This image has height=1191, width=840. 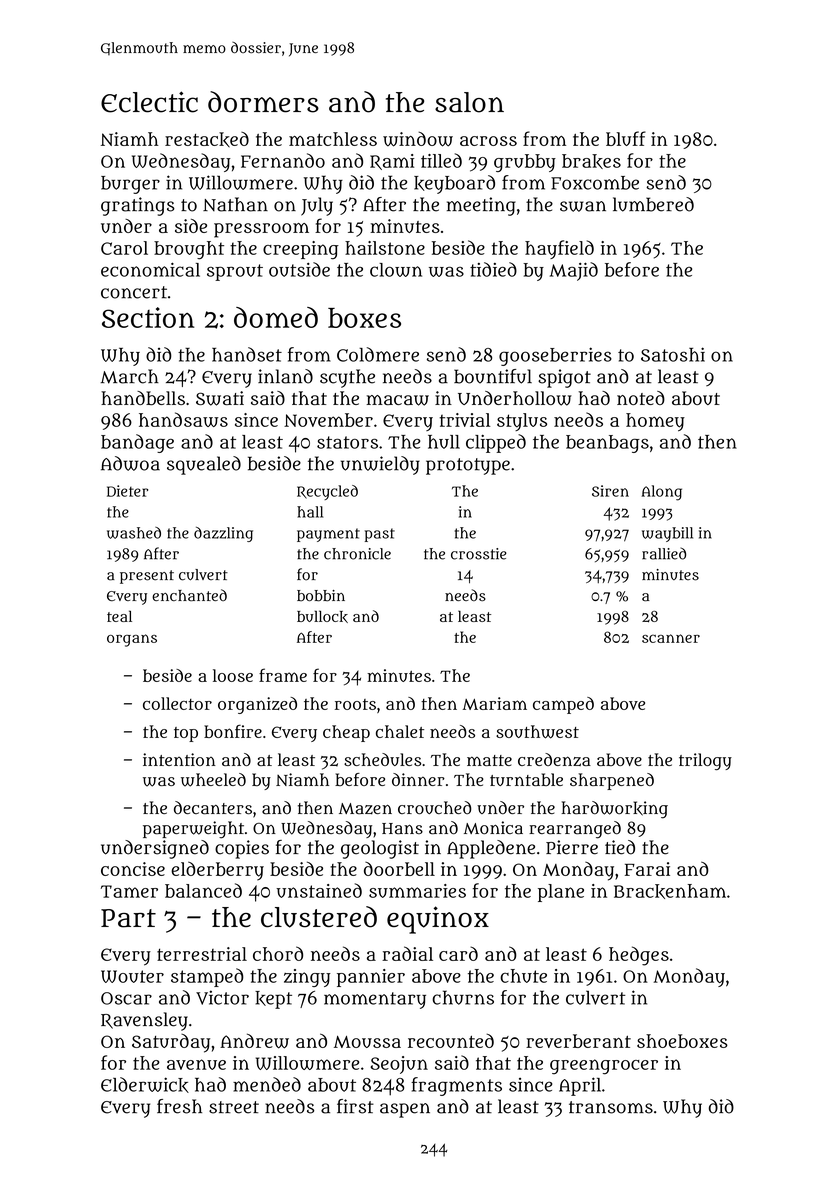 I want to click on waybill, so click(x=667, y=534).
